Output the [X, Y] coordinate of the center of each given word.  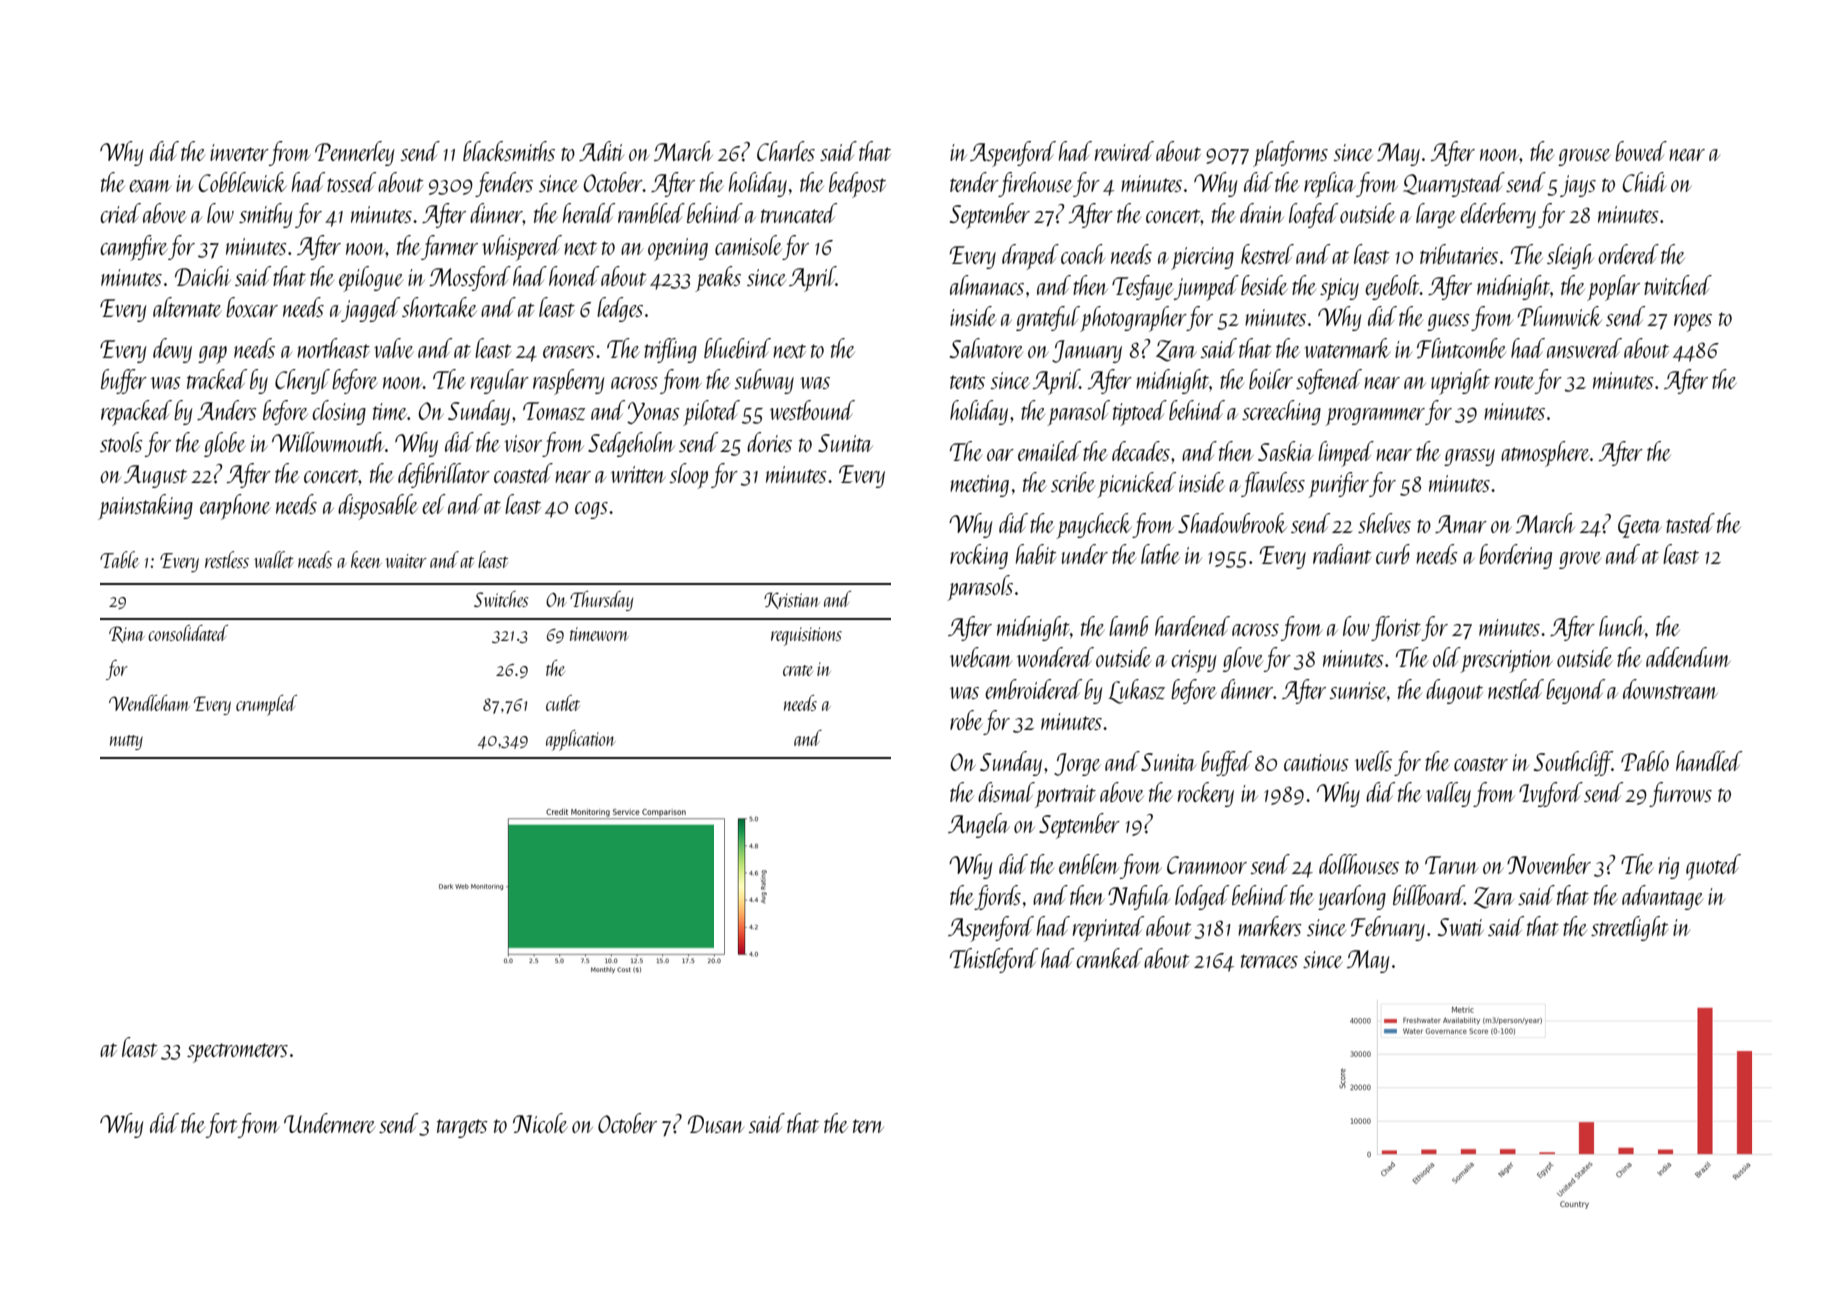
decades [1141, 451]
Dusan [716, 1124]
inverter [239, 152]
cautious [1316, 762]
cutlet [563, 703]
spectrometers [237, 1053]
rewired [1124, 151]
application [581, 740]
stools [121, 442]
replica [1329, 185]
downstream [1670, 689]
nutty [126, 742]
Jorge [1077, 764]
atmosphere [1545, 454]
